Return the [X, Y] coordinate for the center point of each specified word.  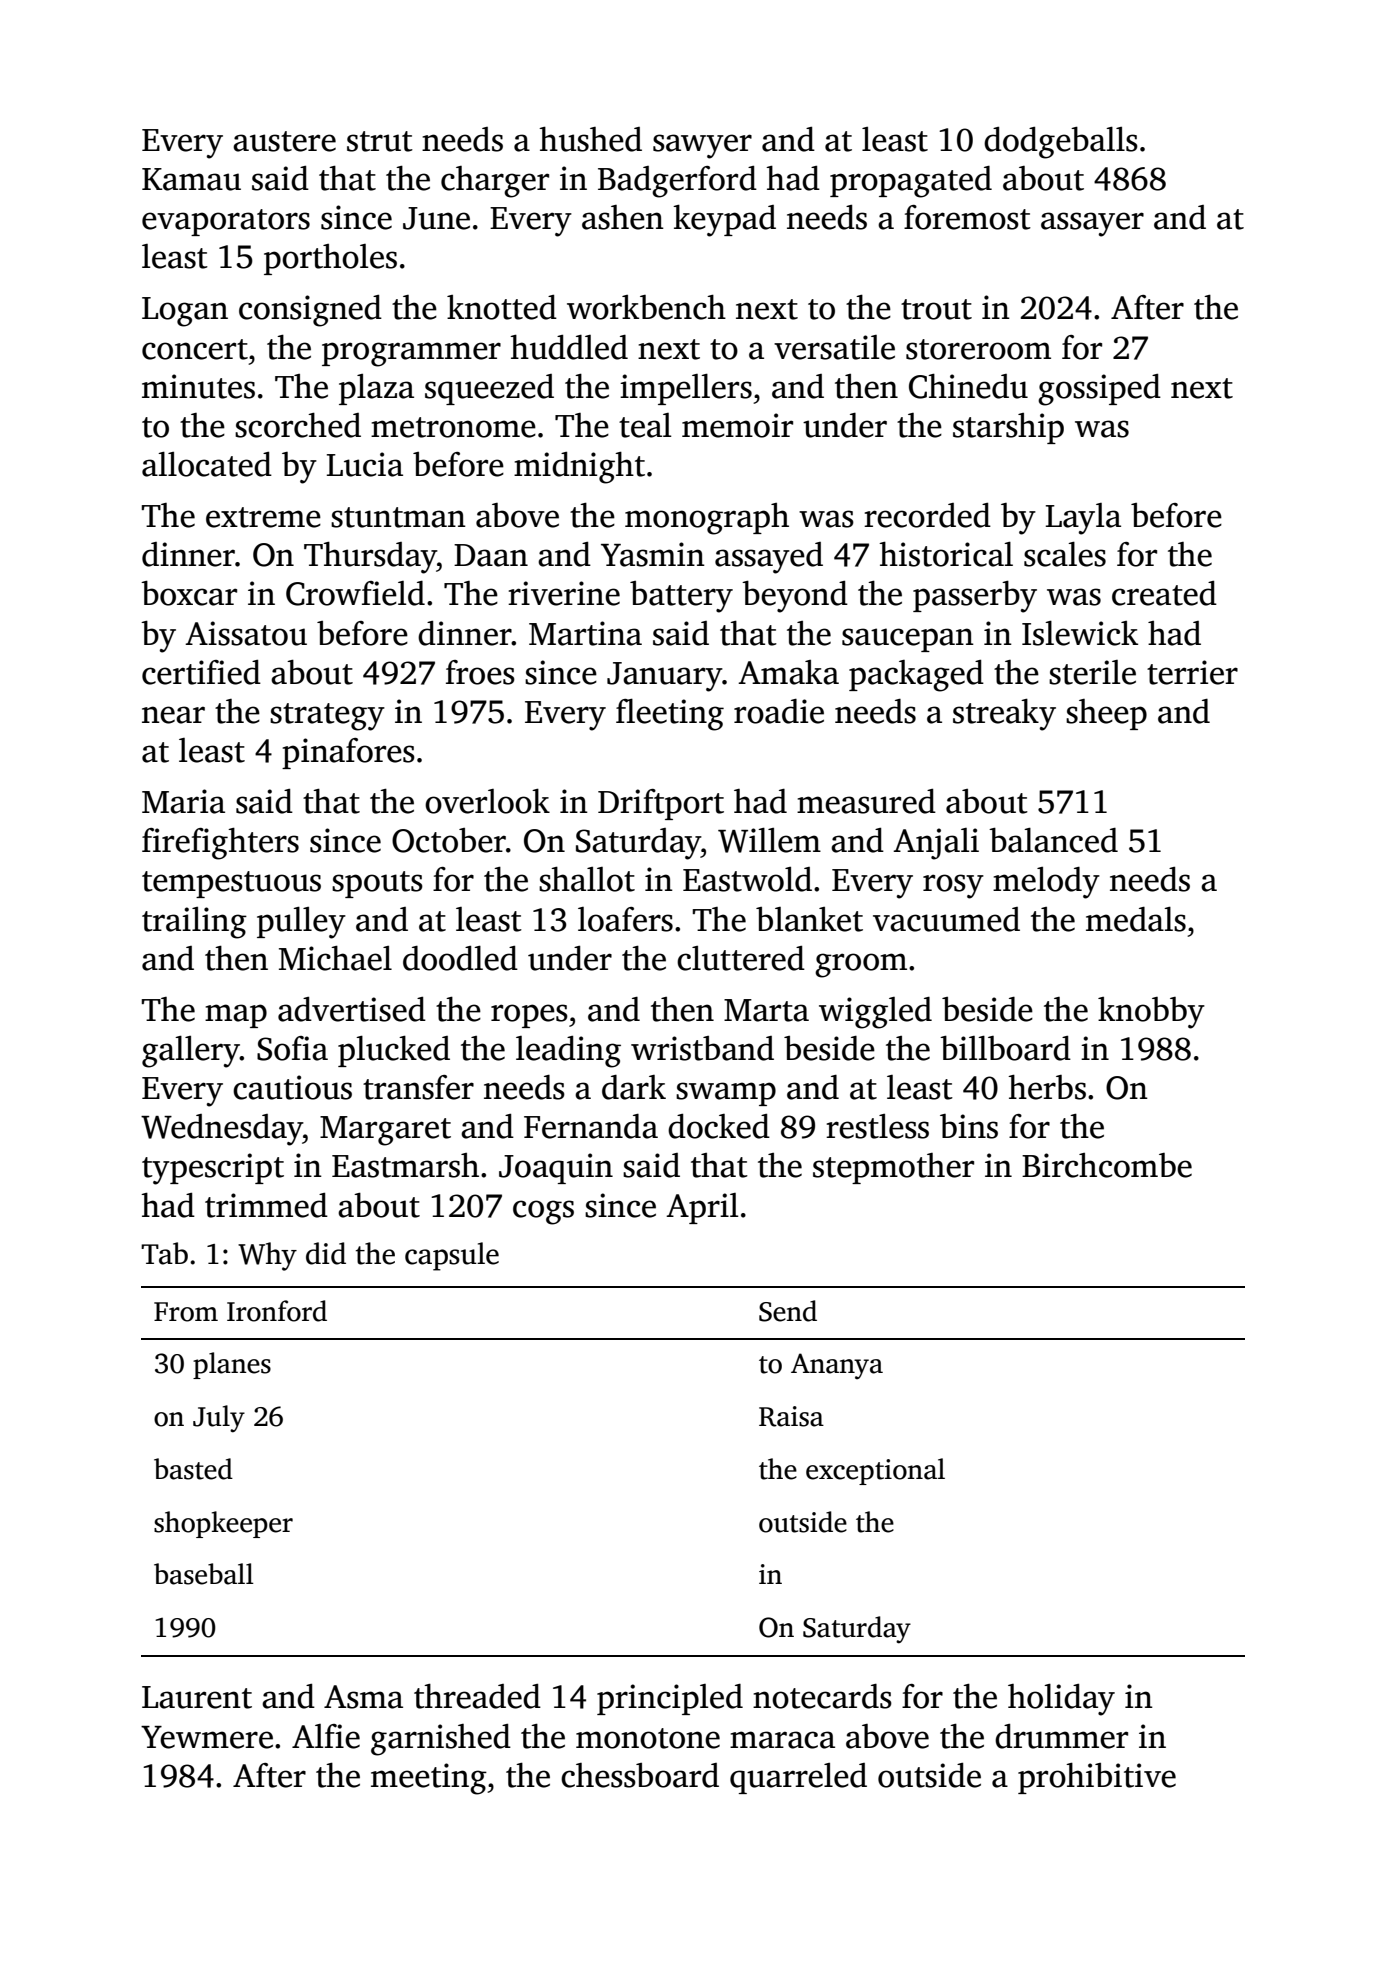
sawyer [702, 146]
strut [380, 141]
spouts [377, 884]
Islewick [1080, 633]
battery [681, 597]
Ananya [837, 1366]
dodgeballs [1061, 142]
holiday [1061, 1699]
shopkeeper [223, 1524]
